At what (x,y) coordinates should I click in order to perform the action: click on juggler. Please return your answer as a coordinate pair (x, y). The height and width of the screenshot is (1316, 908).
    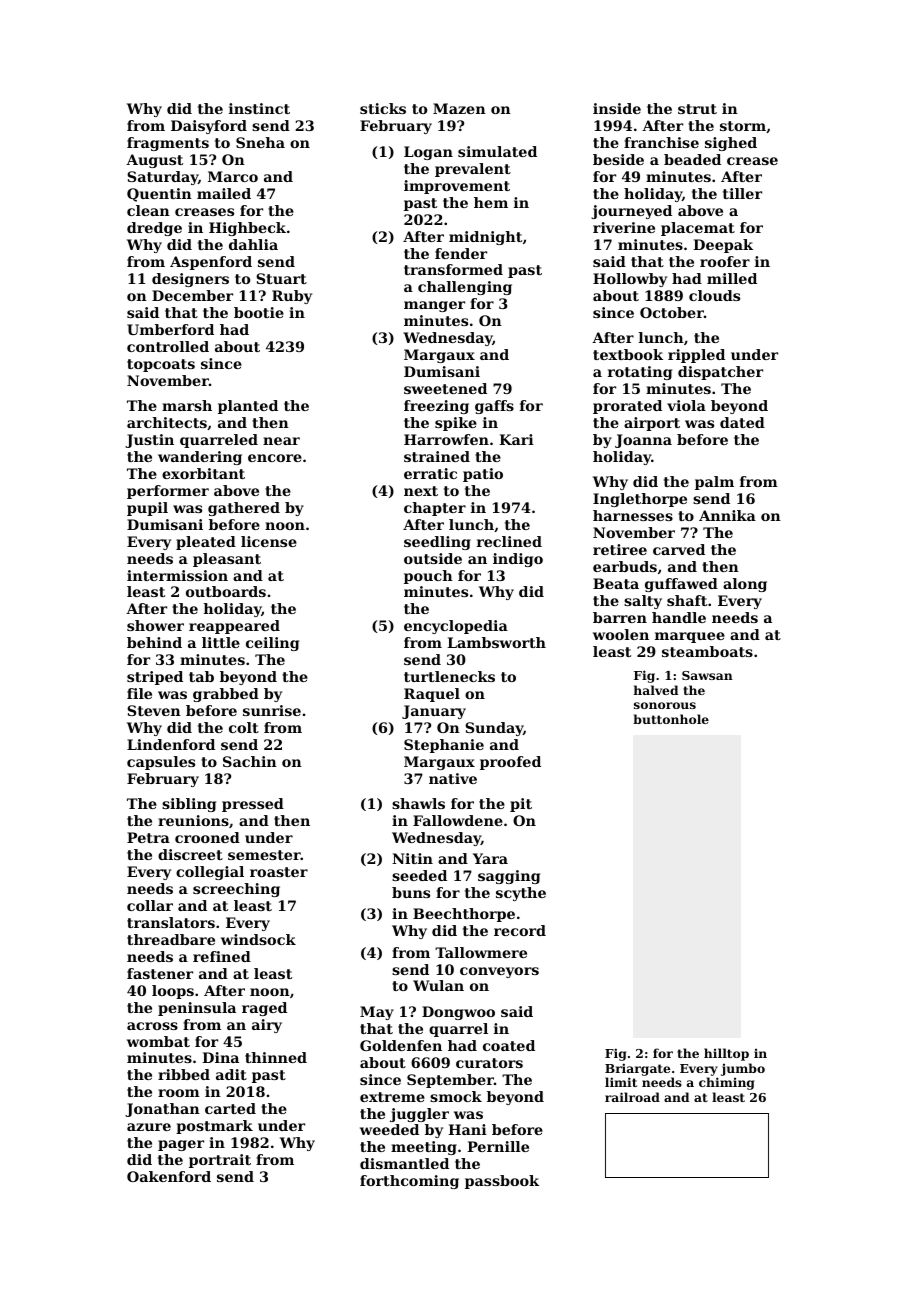
    Looking at the image, I should click on (419, 1115).
